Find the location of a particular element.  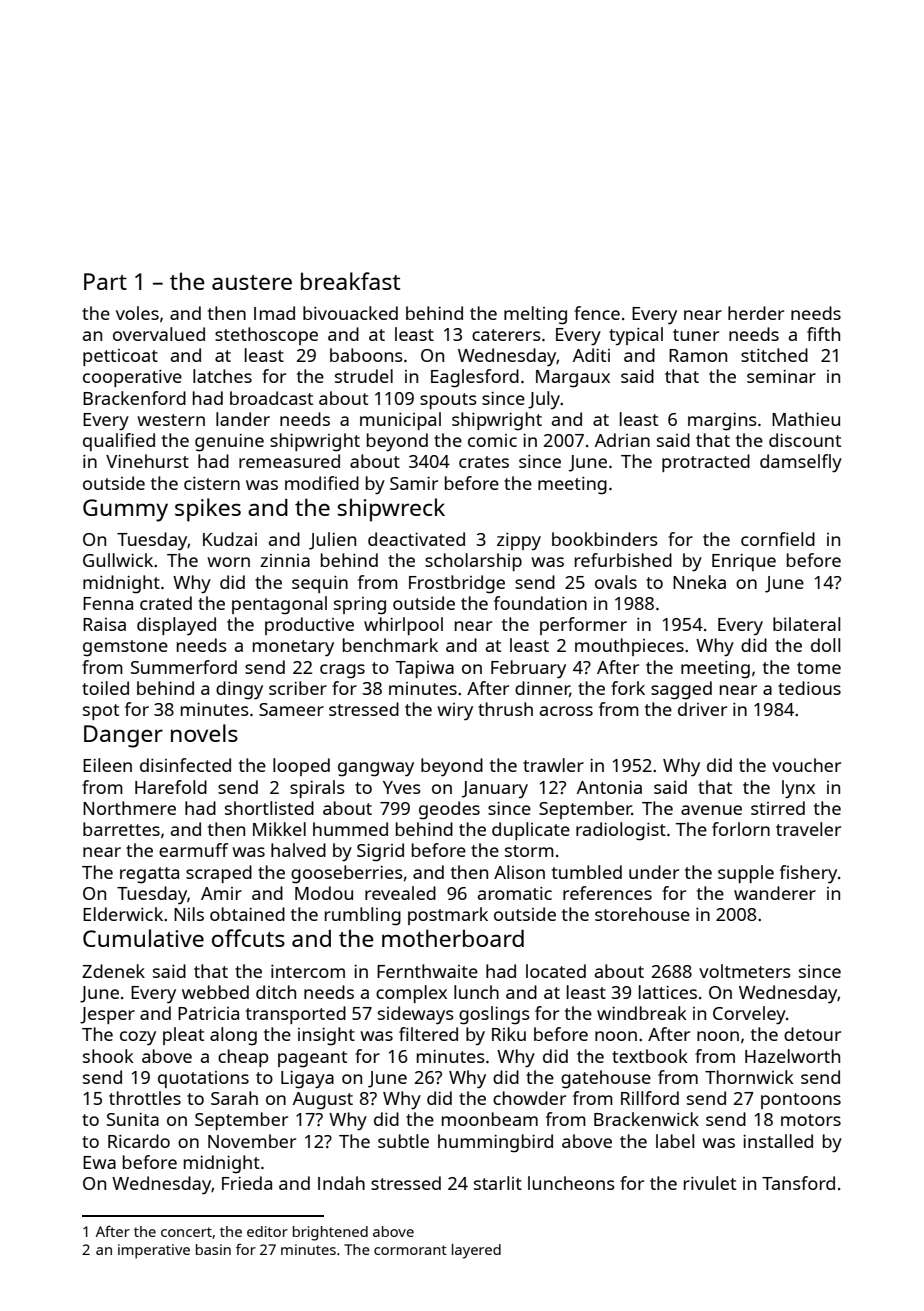

austere is located at coordinates (252, 282).
